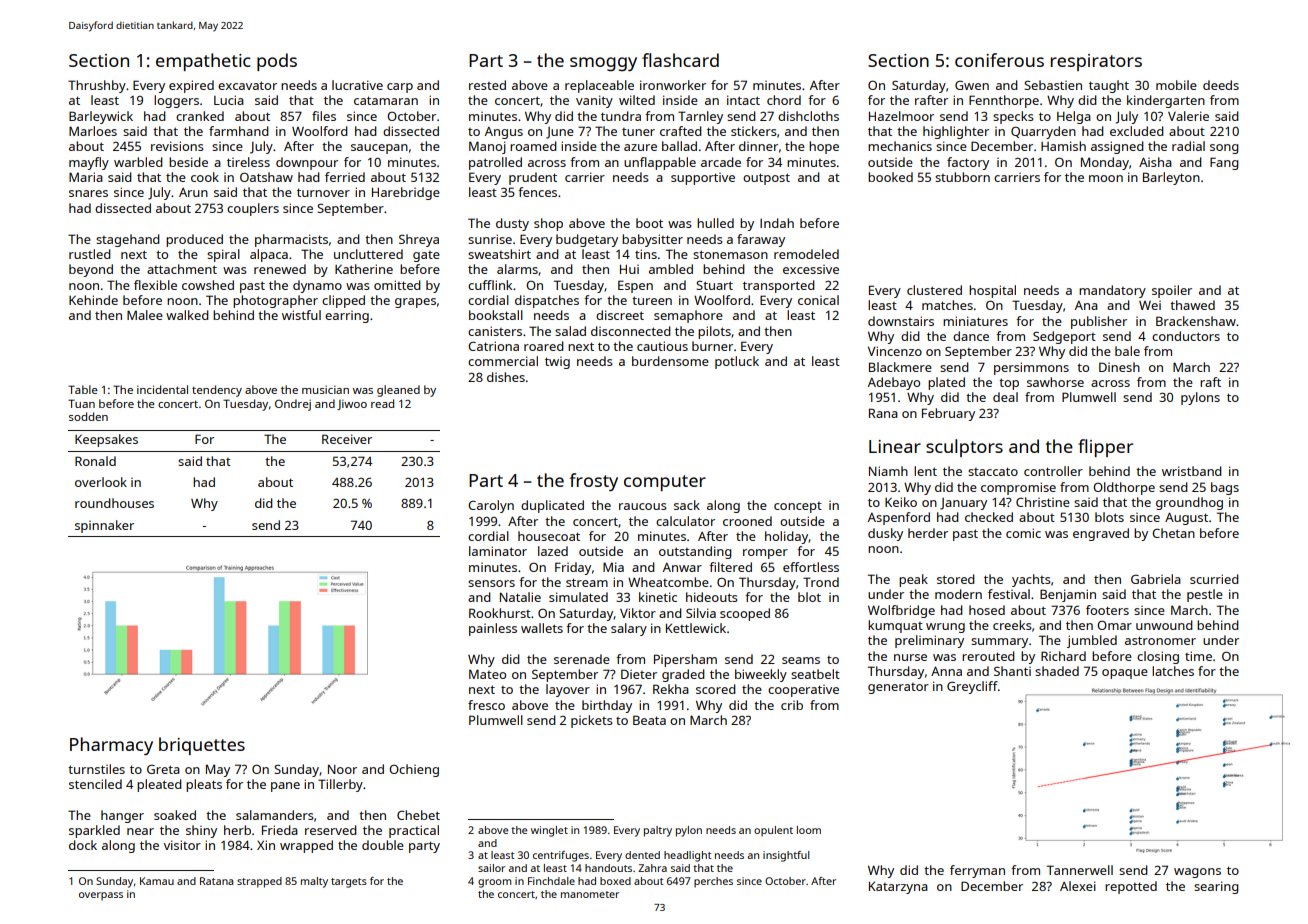 The image size is (1308, 924). Describe the element at coordinates (721, 162) in the screenshot. I see `arcade` at that location.
